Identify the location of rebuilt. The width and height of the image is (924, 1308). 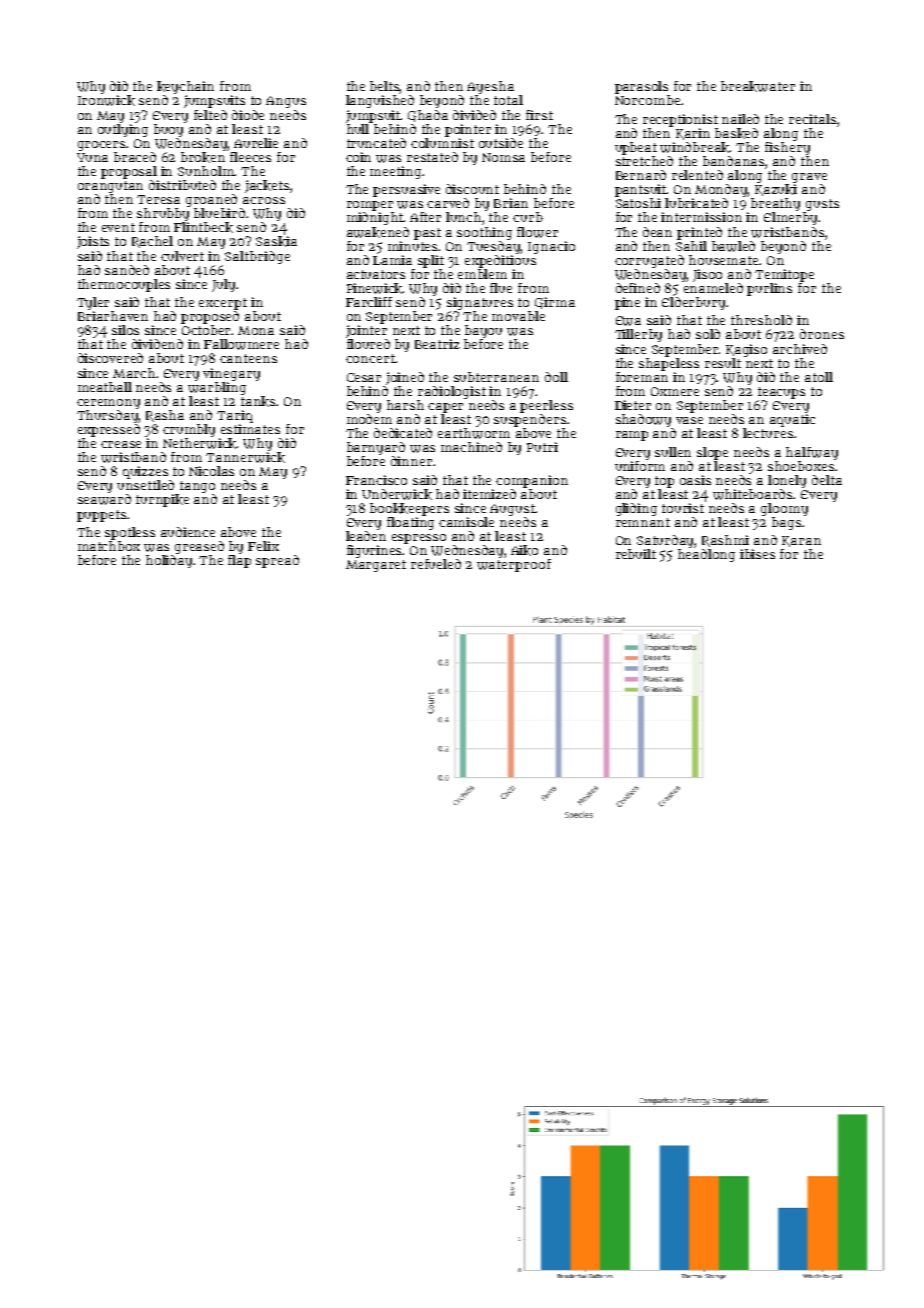
(636, 554).
